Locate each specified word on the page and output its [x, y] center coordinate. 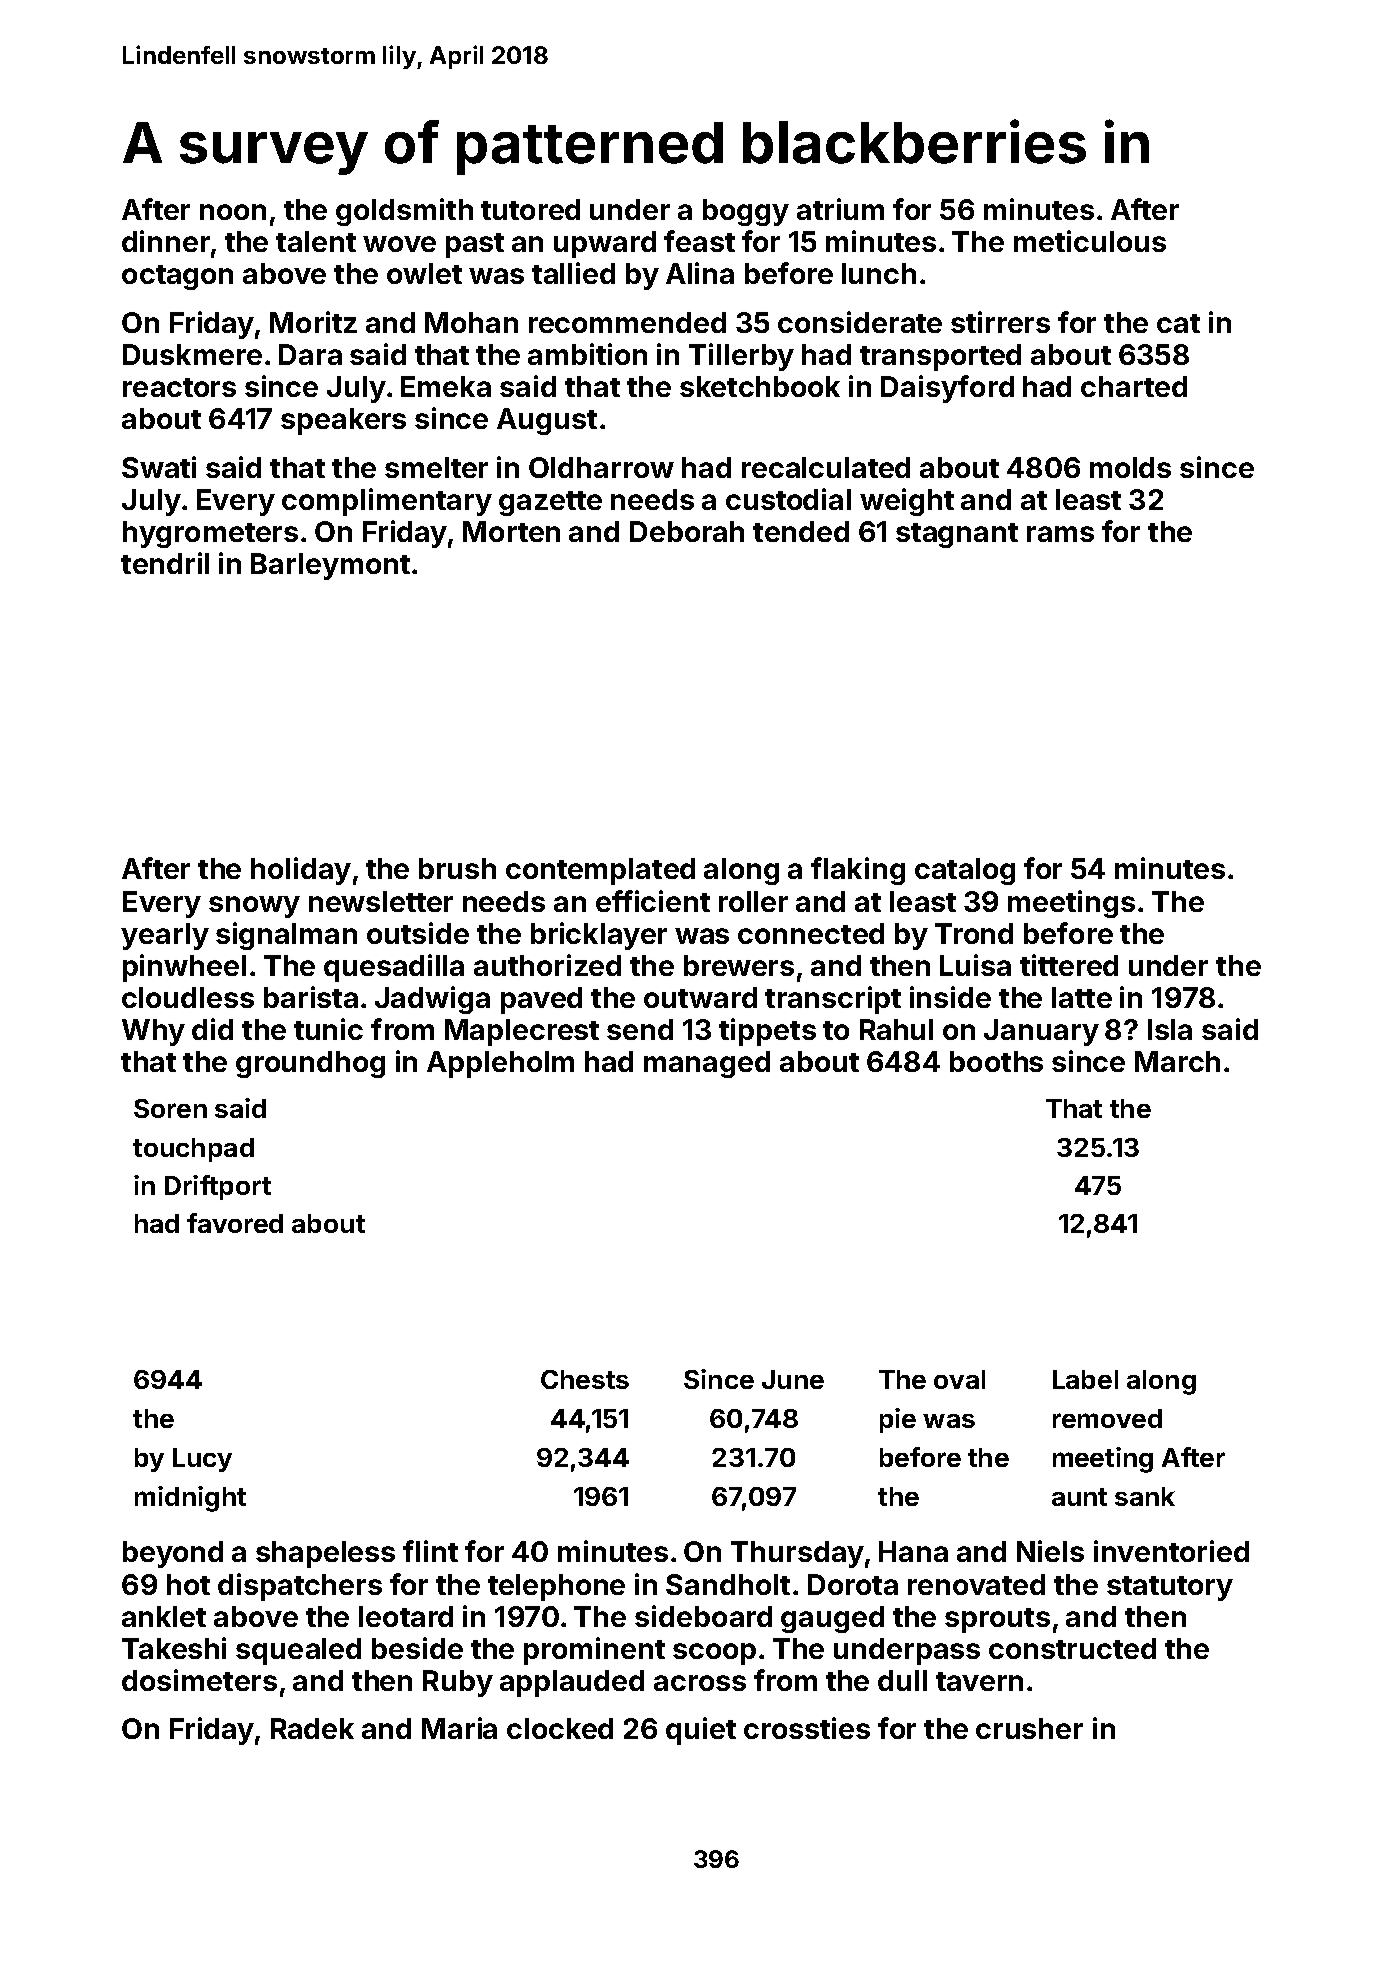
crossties [807, 1728]
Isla [1170, 1029]
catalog [965, 871]
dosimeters [199, 1680]
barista [311, 997]
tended [801, 531]
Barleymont [330, 566]
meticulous [1090, 241]
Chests [585, 1379]
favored [235, 1223]
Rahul [896, 1029]
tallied [573, 273]
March [1177, 1061]
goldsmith [404, 212]
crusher [1029, 1728]
